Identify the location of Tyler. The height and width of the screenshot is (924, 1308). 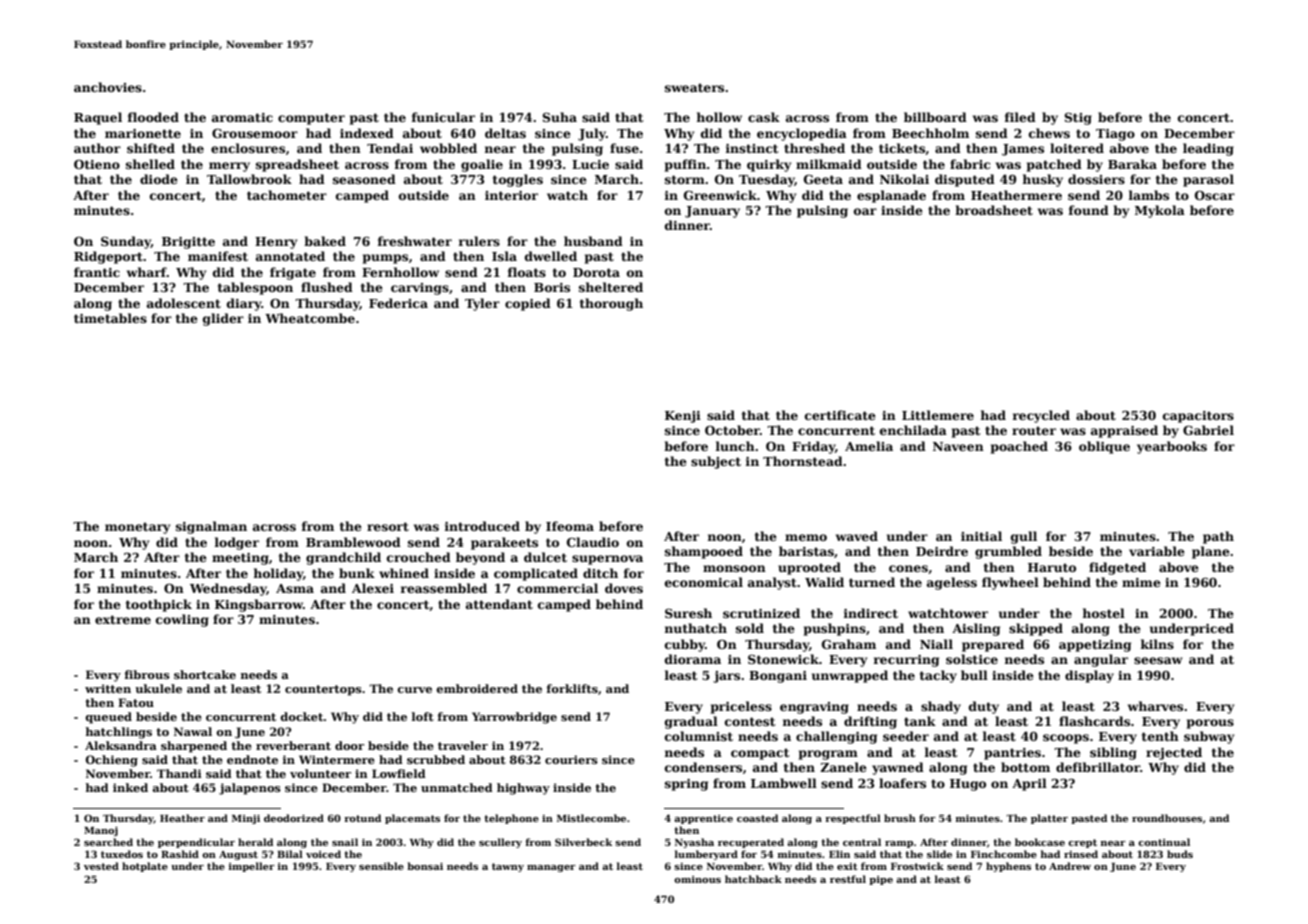
(482, 304).
